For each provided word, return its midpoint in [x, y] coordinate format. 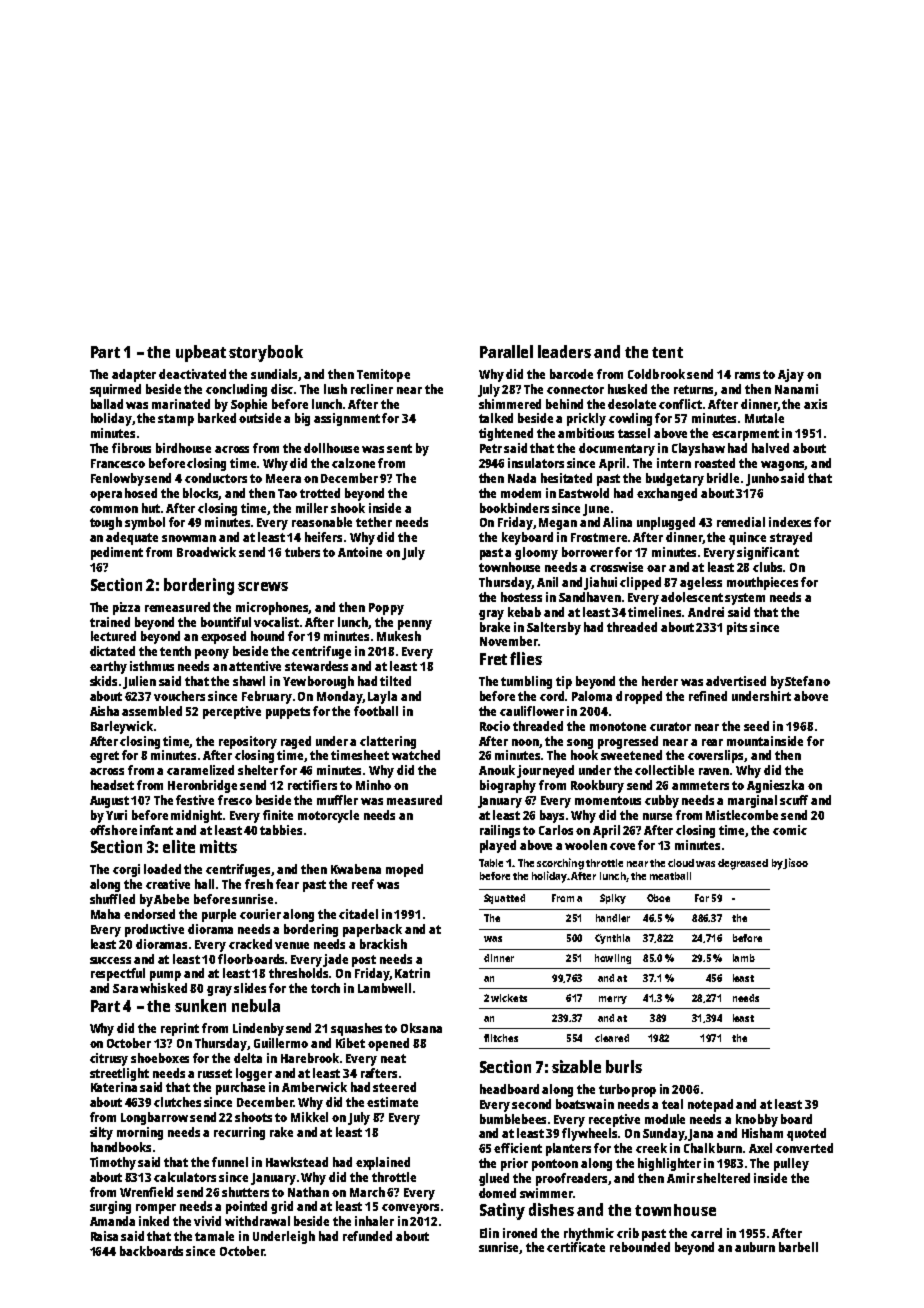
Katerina [114, 1087]
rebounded [640, 1247]
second [531, 1104]
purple [219, 915]
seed [756, 726]
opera [106, 496]
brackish [383, 944]
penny [415, 625]
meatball [670, 876]
